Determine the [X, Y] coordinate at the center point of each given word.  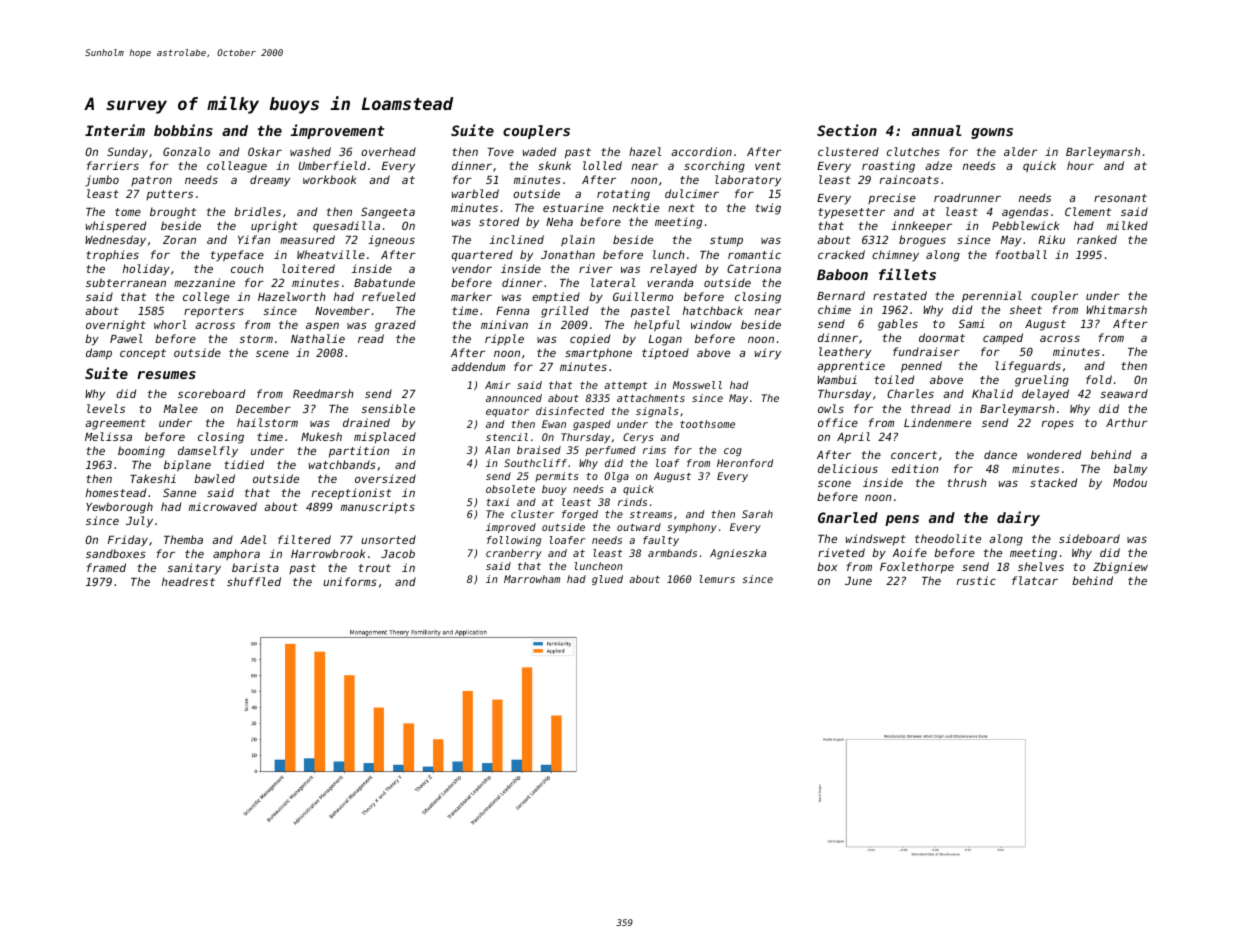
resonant [1120, 198]
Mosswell [697, 385]
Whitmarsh [1116, 309]
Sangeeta [388, 213]
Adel [253, 539]
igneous [391, 241]
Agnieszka [738, 554]
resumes [166, 375]
